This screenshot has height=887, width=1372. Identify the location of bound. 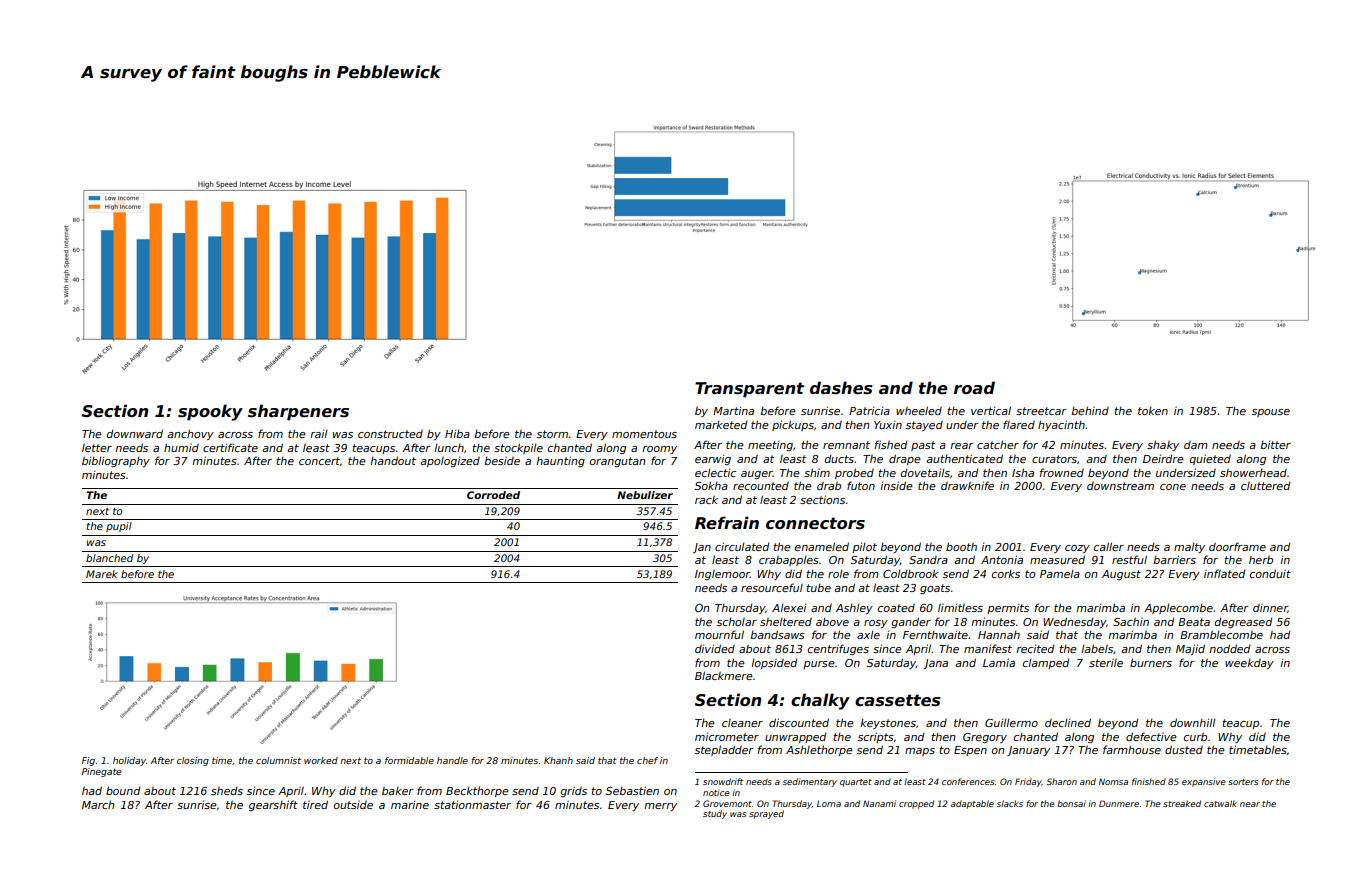
(123, 790).
